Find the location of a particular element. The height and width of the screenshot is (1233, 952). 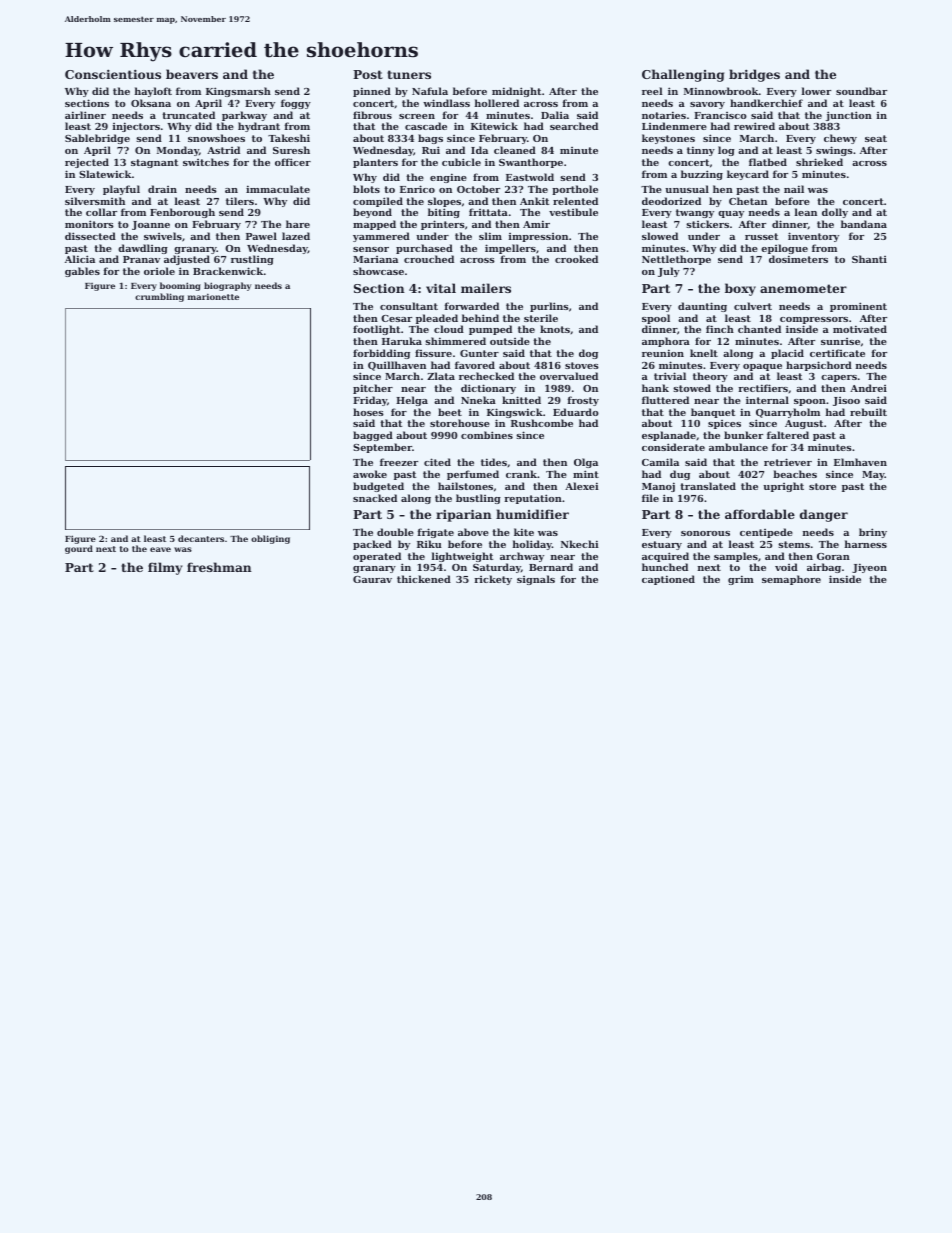

crumbling is located at coordinates (159, 297).
